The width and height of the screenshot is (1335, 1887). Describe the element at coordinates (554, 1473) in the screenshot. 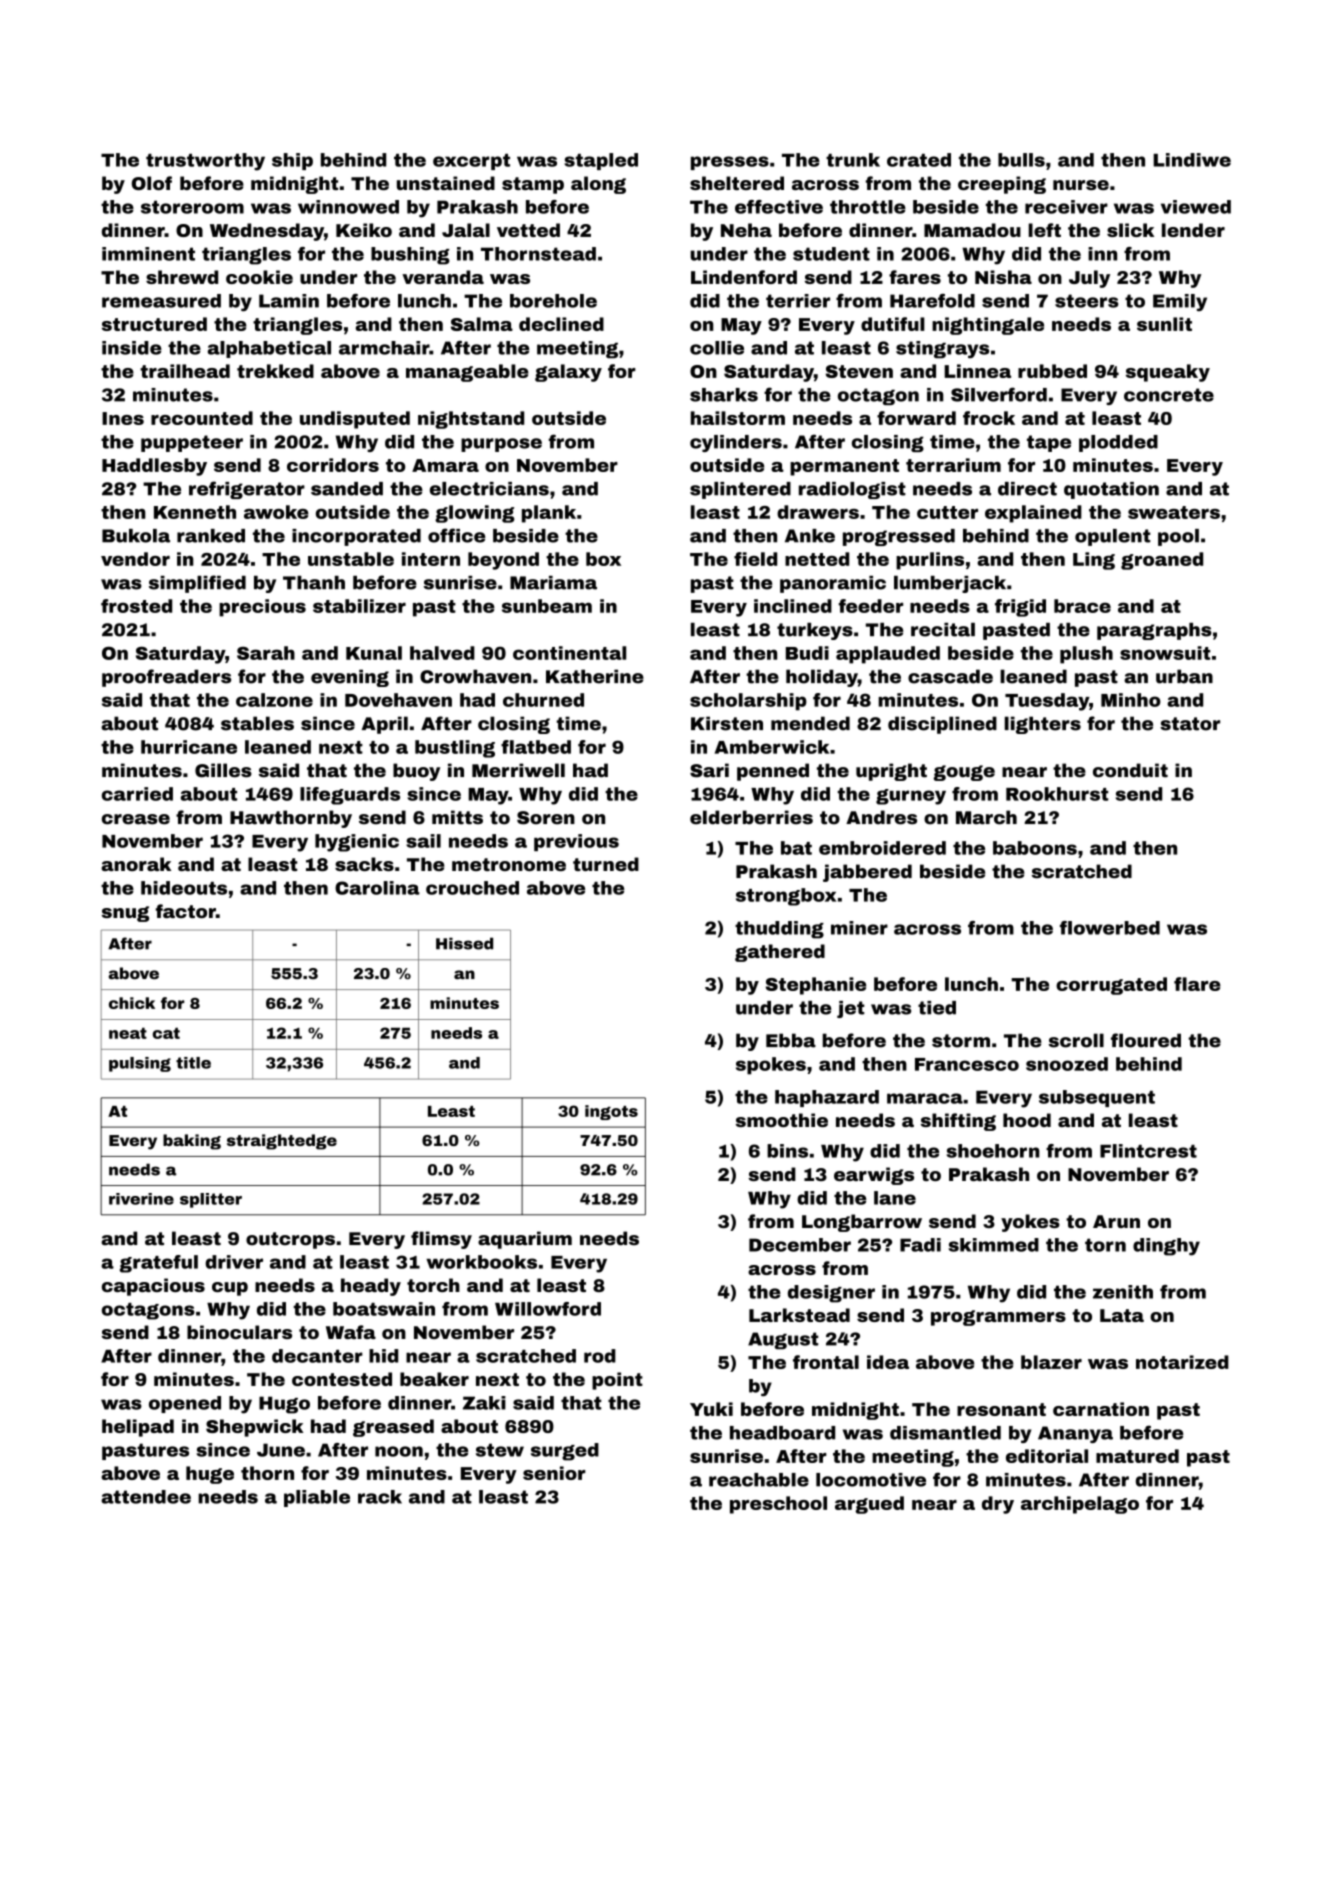

I see `senior` at that location.
